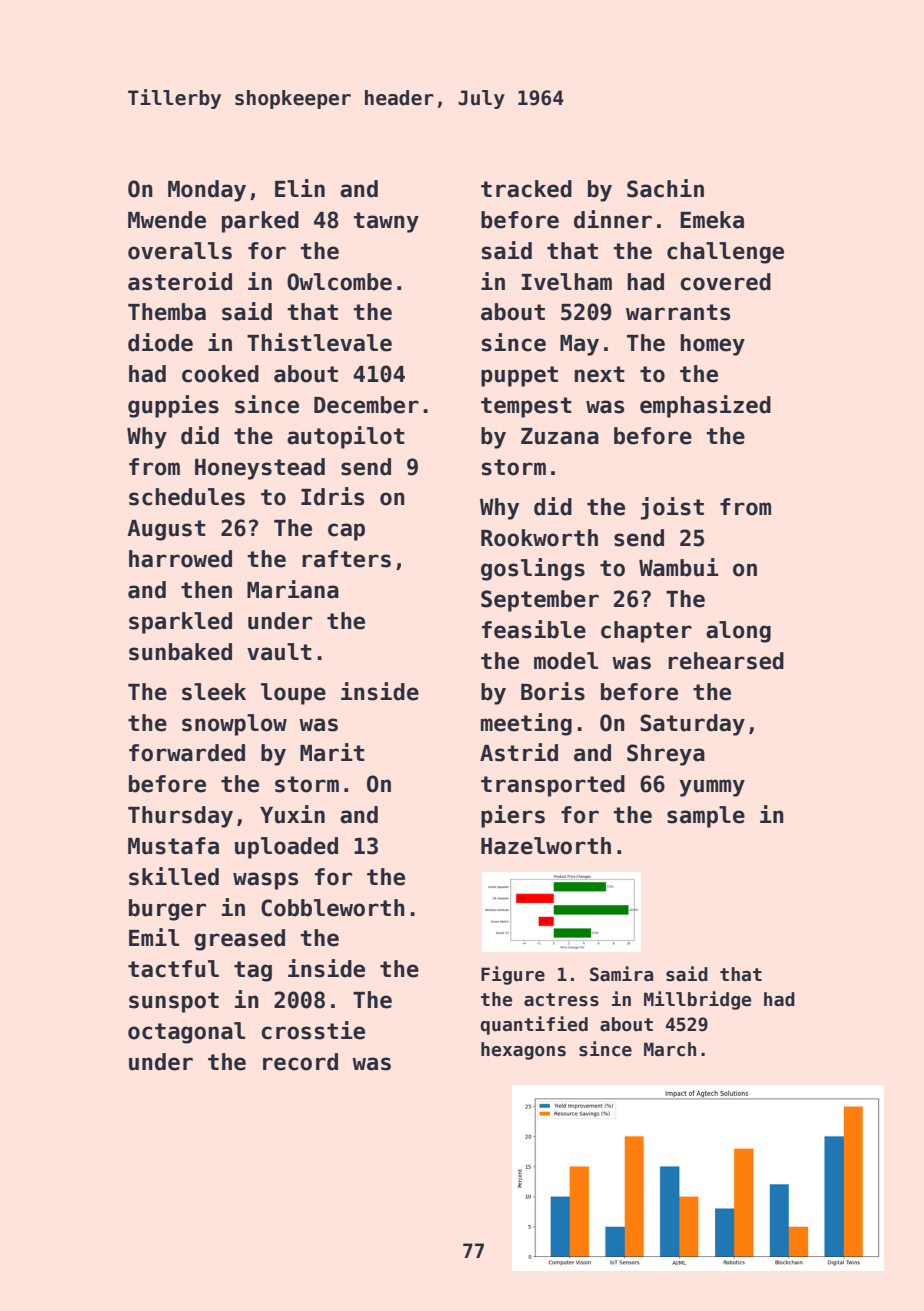 The image size is (924, 1311). What do you see at coordinates (180, 652) in the page?
I see `sunbaked` at bounding box center [180, 652].
